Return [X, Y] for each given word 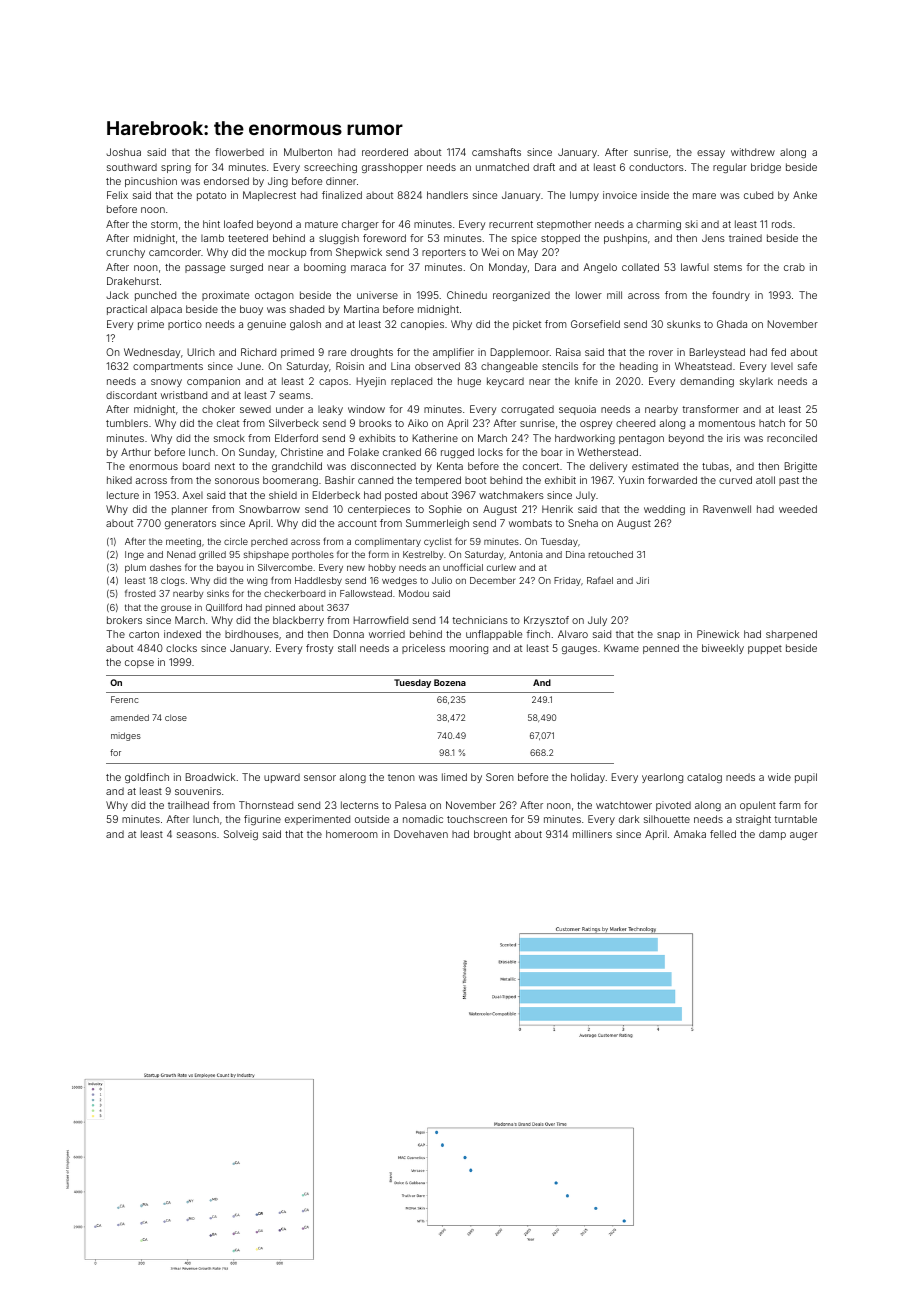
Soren [500, 777]
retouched [611, 554]
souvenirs [198, 791]
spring [176, 168]
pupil [806, 778]
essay [711, 154]
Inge [134, 555]
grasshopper [392, 168]
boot [475, 480]
